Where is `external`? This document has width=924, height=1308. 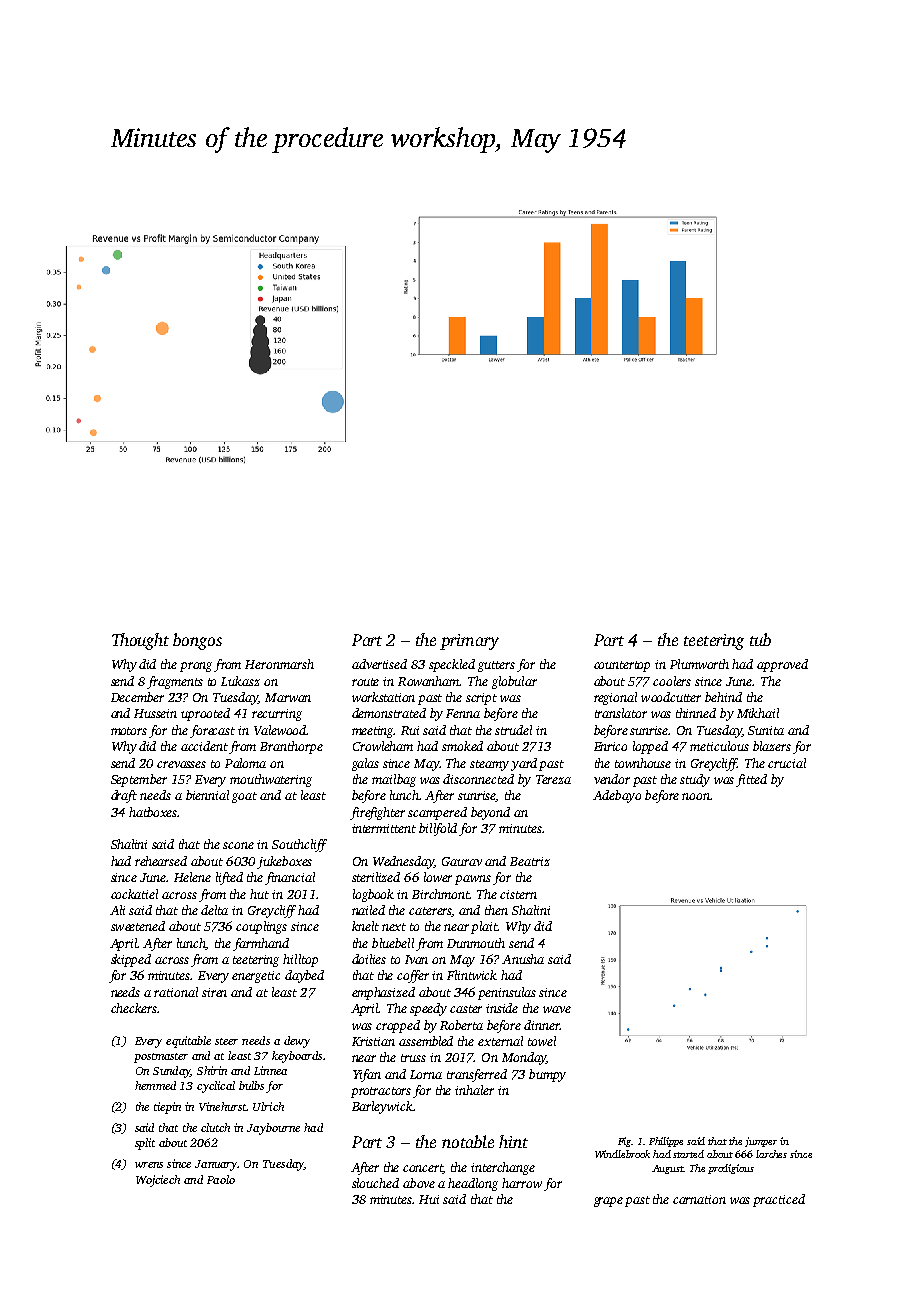 external is located at coordinates (500, 1041).
